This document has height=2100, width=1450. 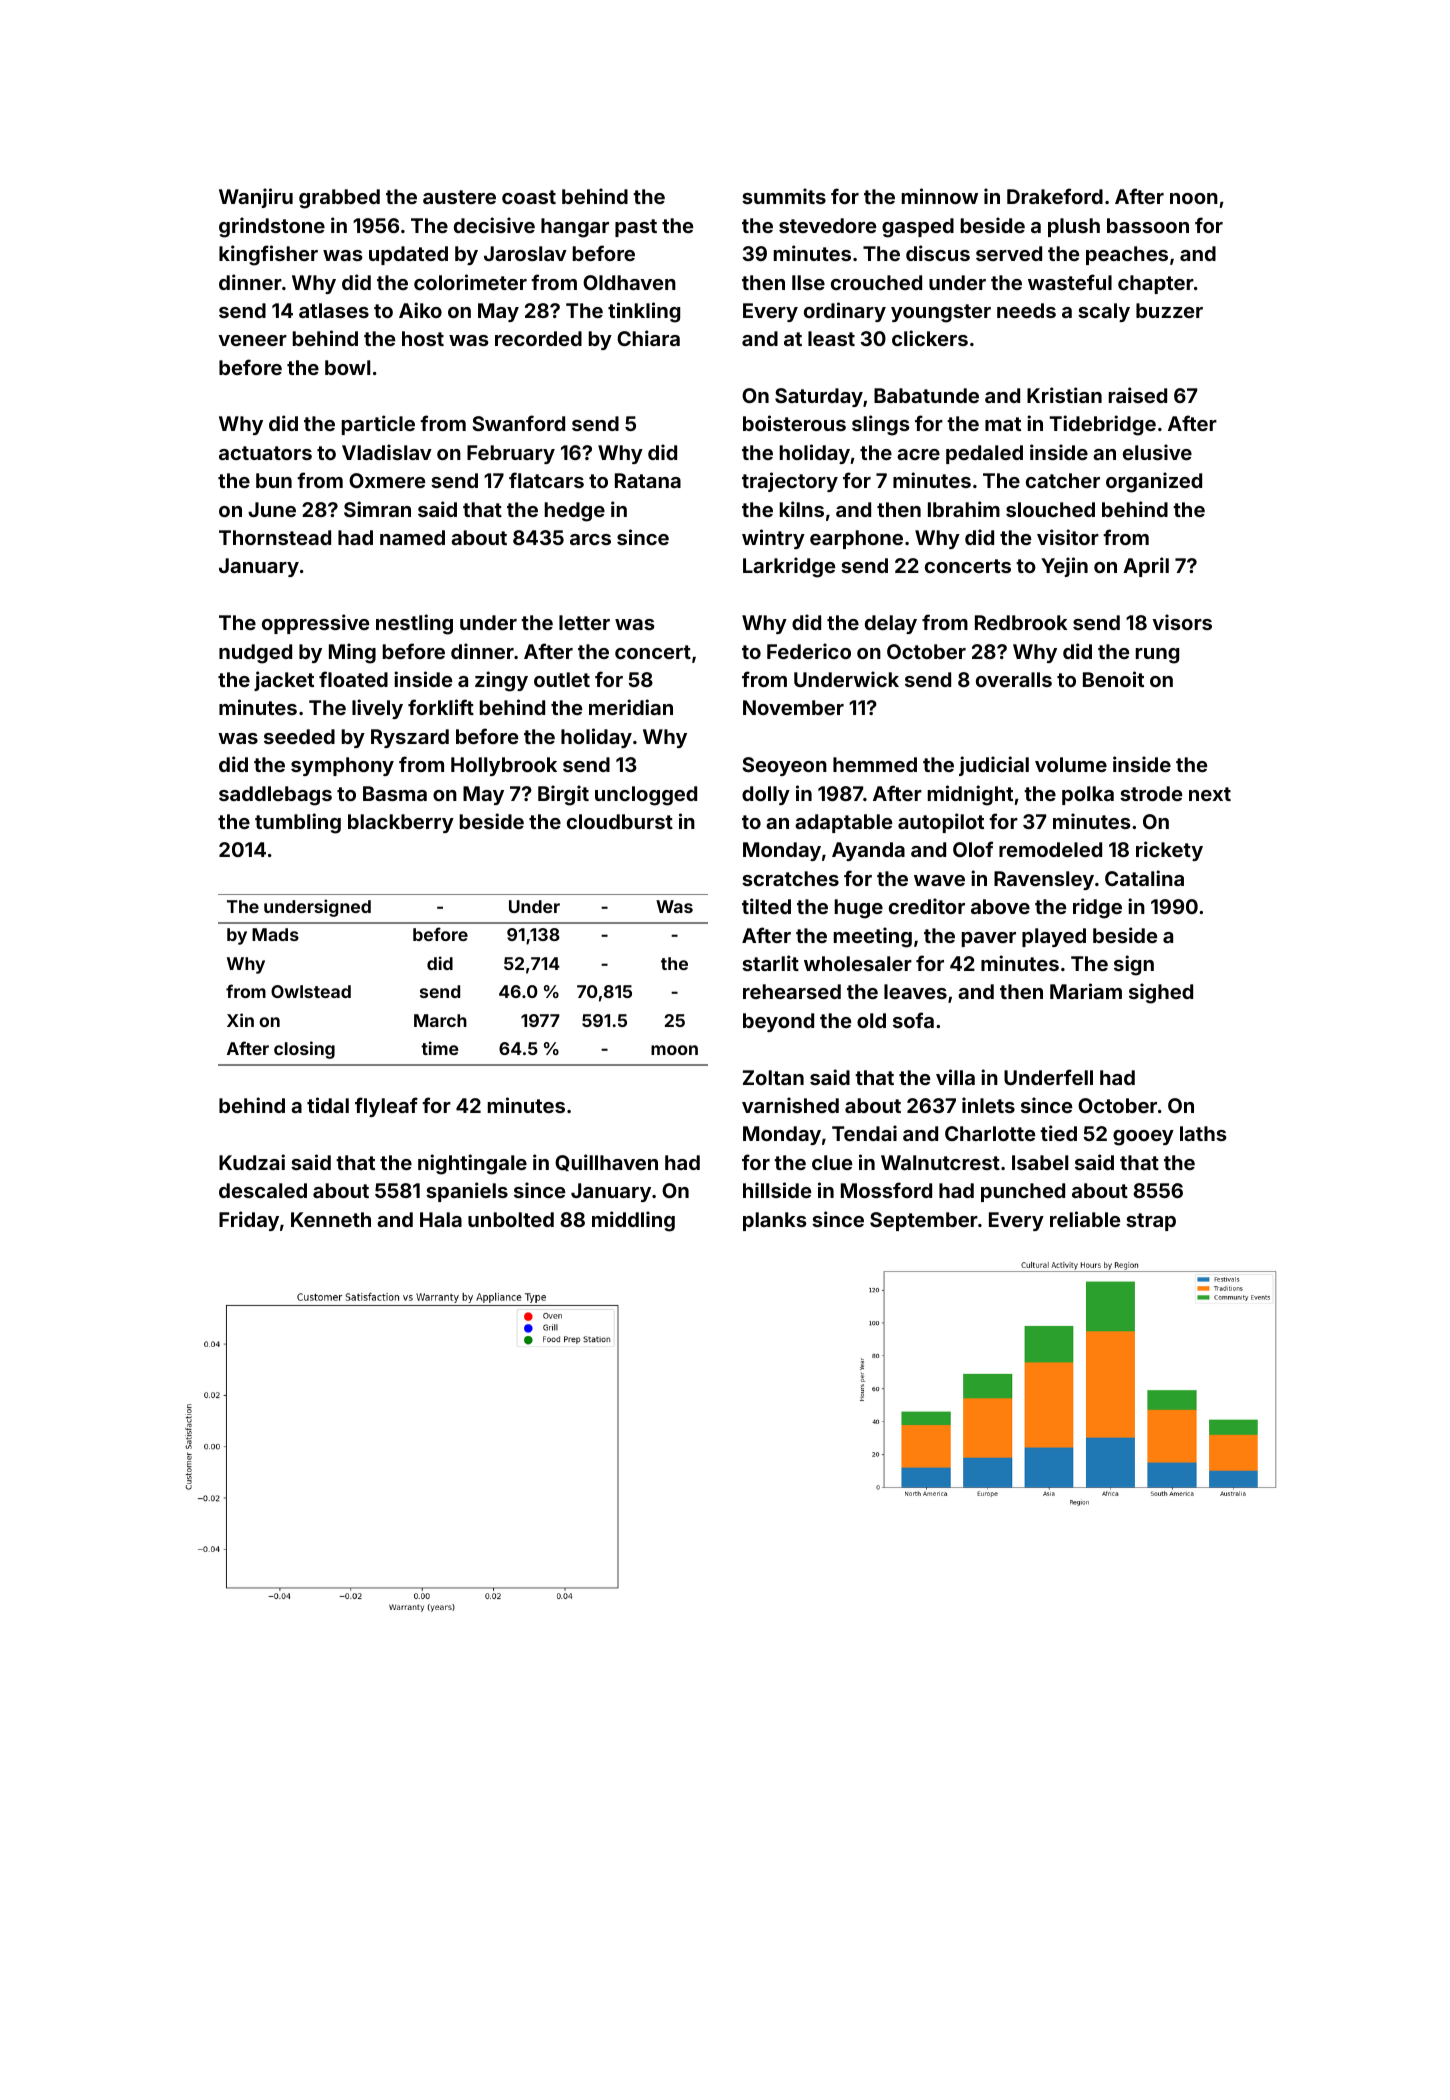 I want to click on Kudzai, so click(x=252, y=1162).
